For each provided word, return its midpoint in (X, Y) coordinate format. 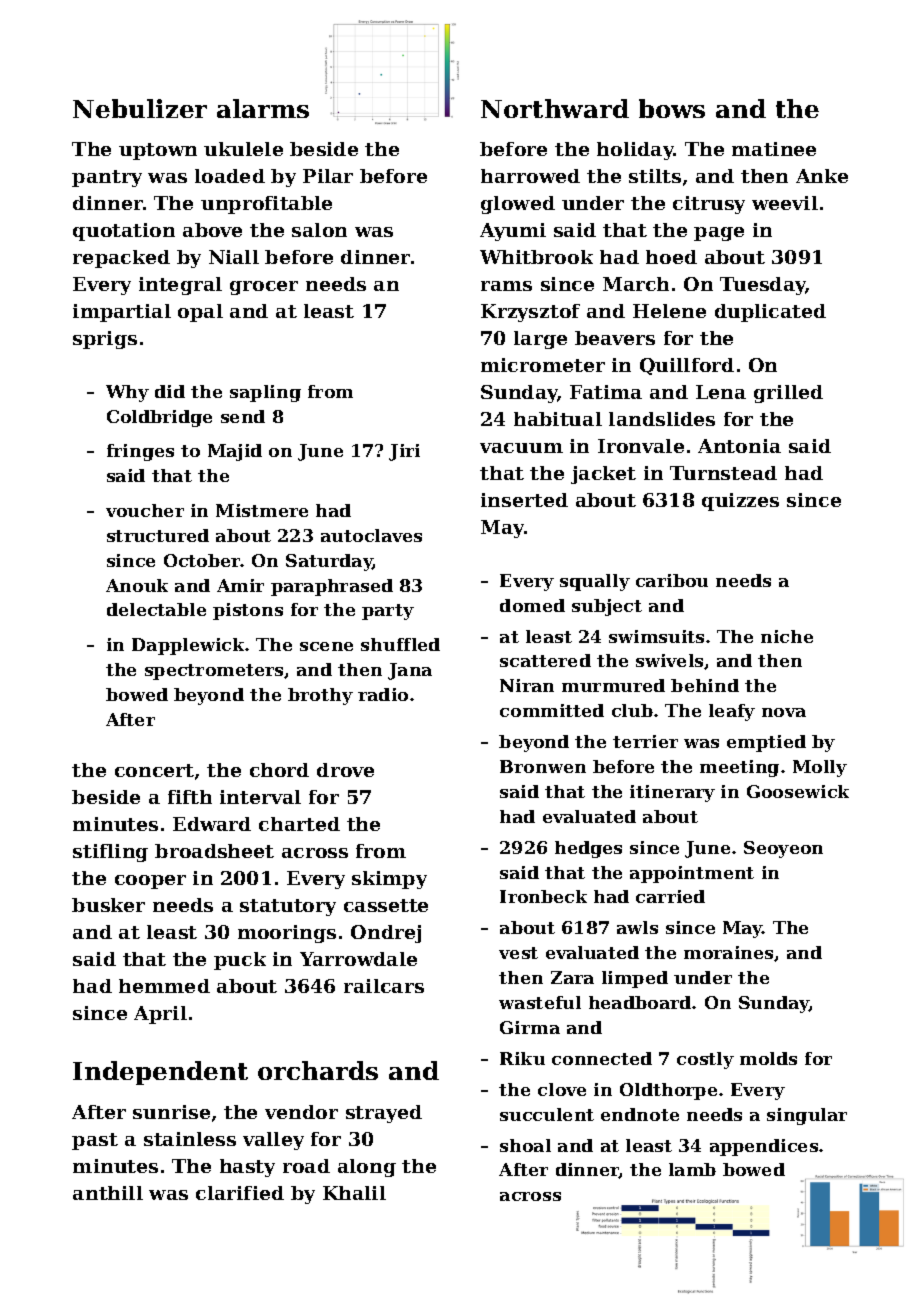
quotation (124, 232)
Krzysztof (530, 313)
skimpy (389, 880)
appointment (692, 874)
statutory (288, 907)
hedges (588, 849)
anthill (108, 1193)
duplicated (770, 313)
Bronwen (543, 766)
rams (506, 286)
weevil (785, 203)
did (170, 391)
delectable (156, 609)
